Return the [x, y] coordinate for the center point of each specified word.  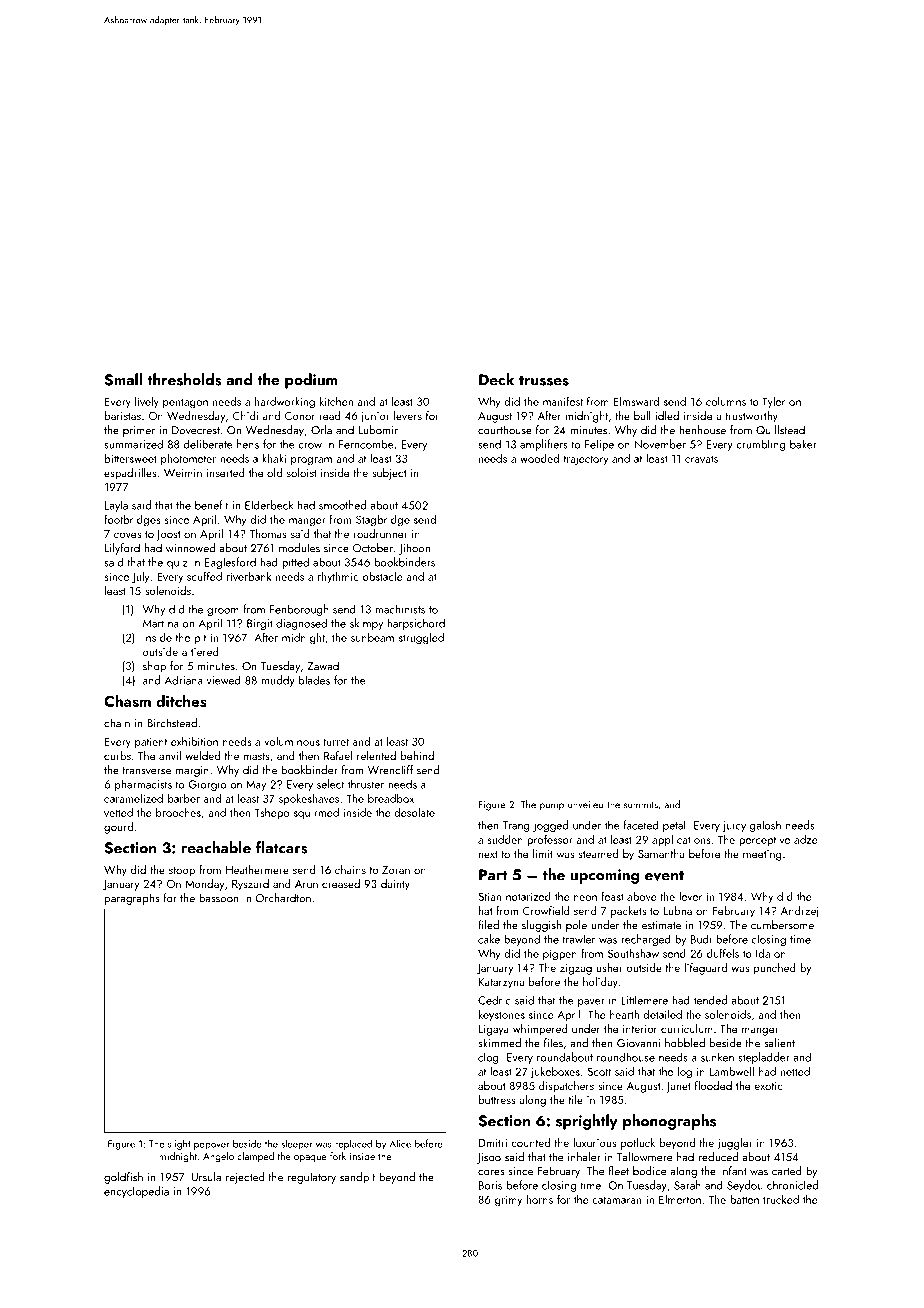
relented [376, 755]
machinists [400, 609]
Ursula [206, 1177]
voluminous [292, 741]
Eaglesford [230, 563]
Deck [496, 379]
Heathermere [257, 869]
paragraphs [132, 899]
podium [311, 381]
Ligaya [494, 1030]
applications [681, 840]
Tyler [773, 402]
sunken [717, 1057]
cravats [701, 459]
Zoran [396, 870]
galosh [765, 826]
